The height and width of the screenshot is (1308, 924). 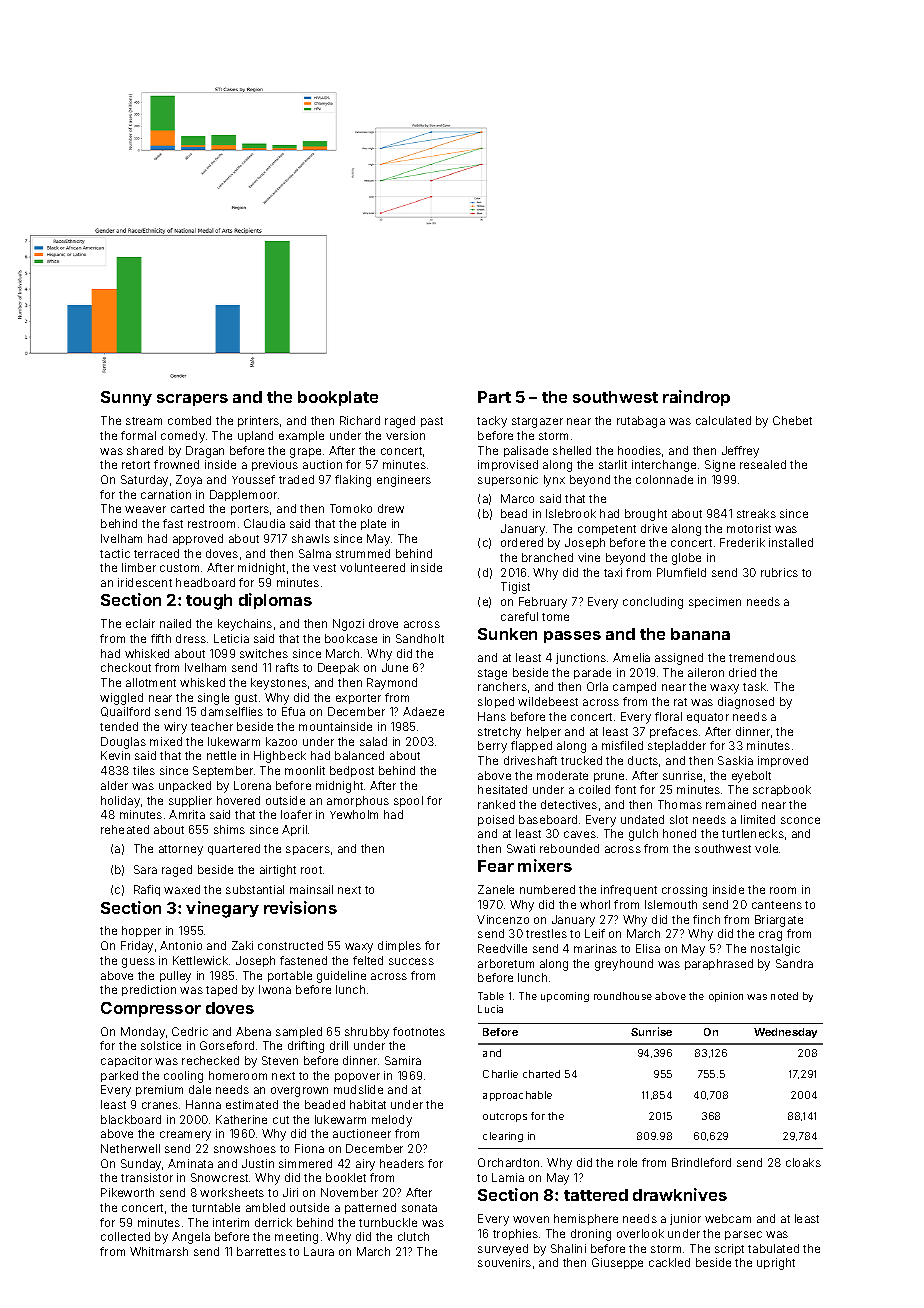 I want to click on tabulated, so click(x=773, y=1248).
